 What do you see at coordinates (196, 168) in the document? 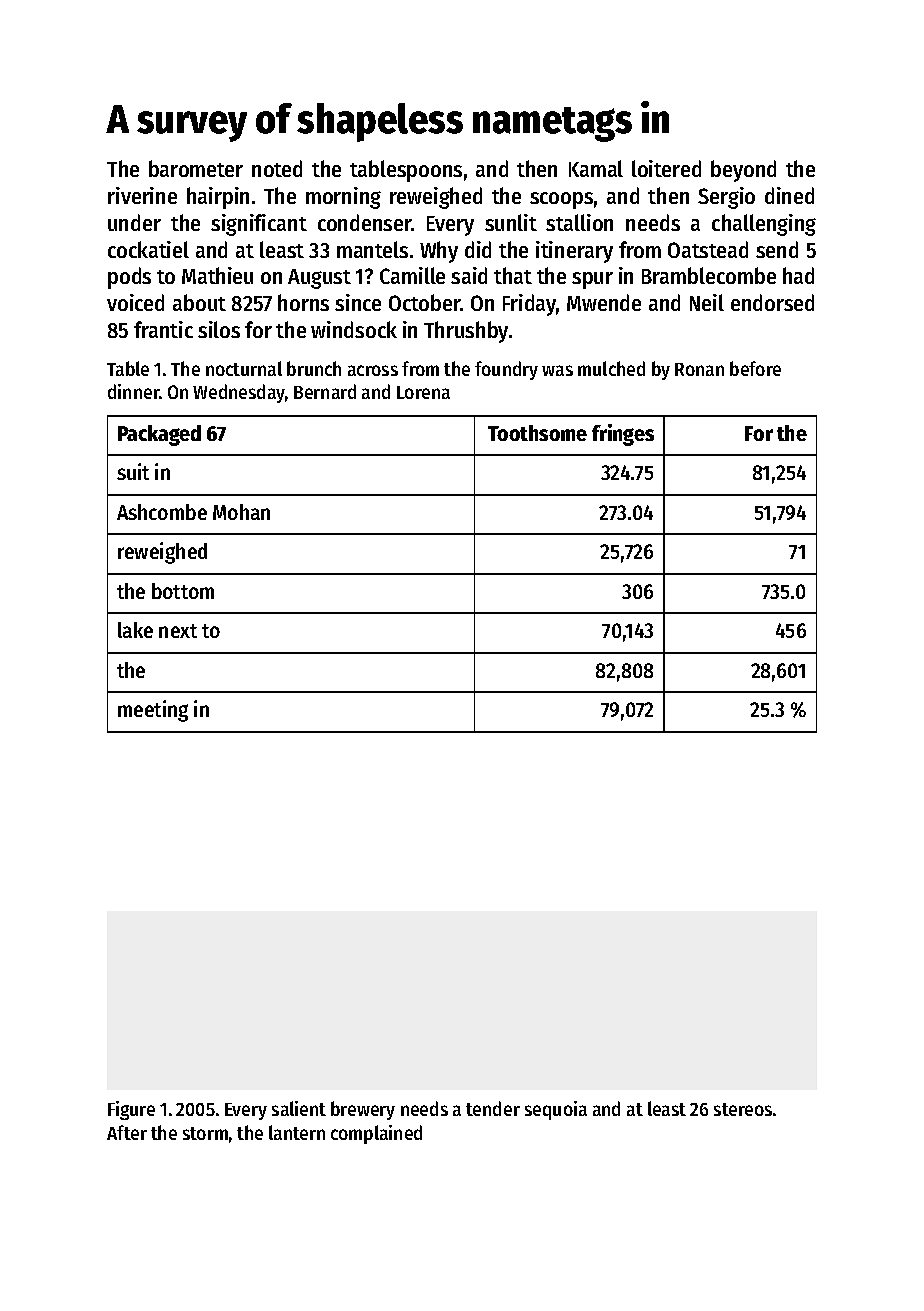
I see `barometer` at bounding box center [196, 168].
